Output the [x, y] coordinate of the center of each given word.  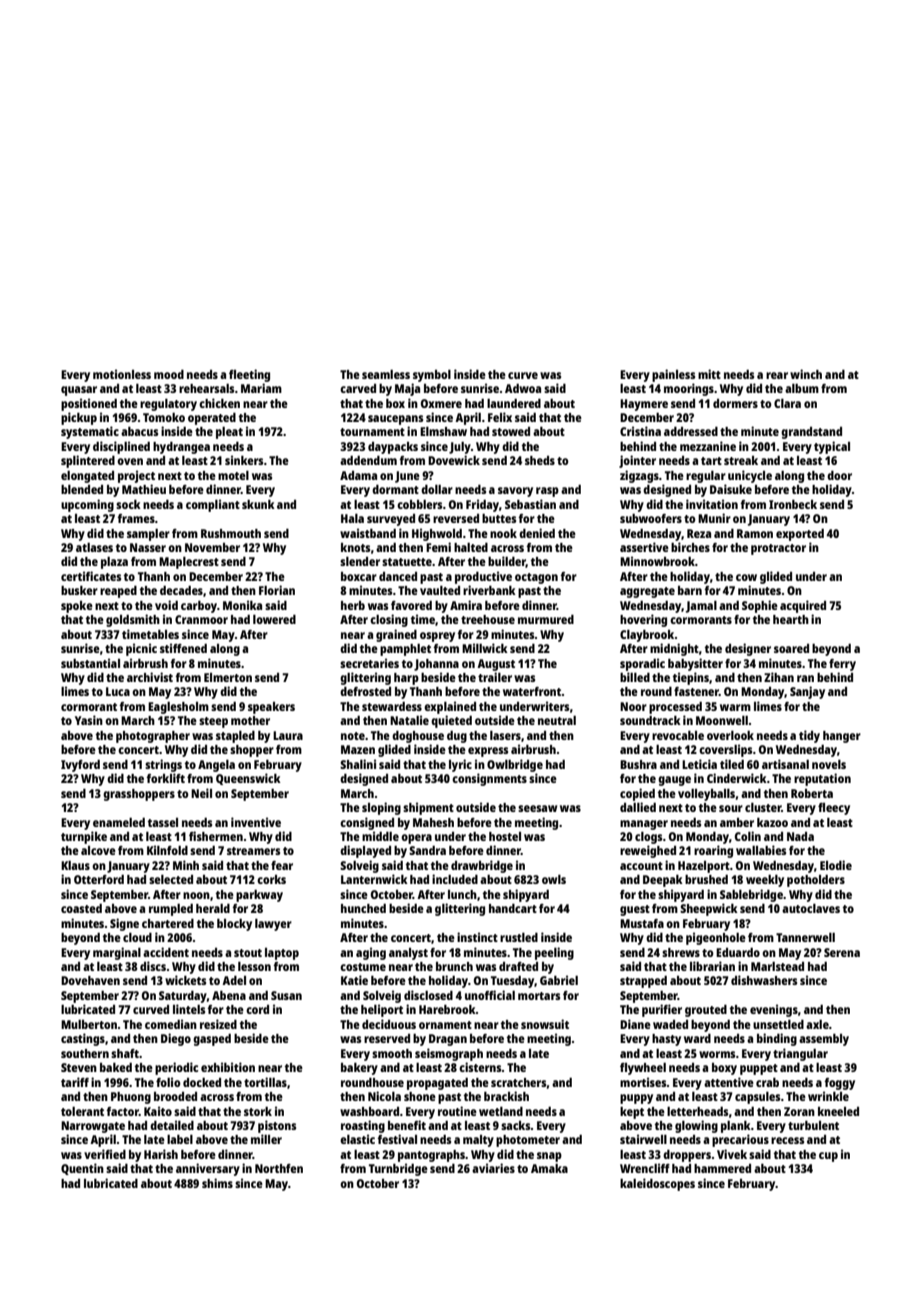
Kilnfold [167, 850]
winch [806, 374]
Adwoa [523, 388]
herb [353, 605]
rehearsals [207, 388]
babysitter [695, 664]
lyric [460, 765]
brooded [175, 1096]
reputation [822, 779]
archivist [150, 677]
